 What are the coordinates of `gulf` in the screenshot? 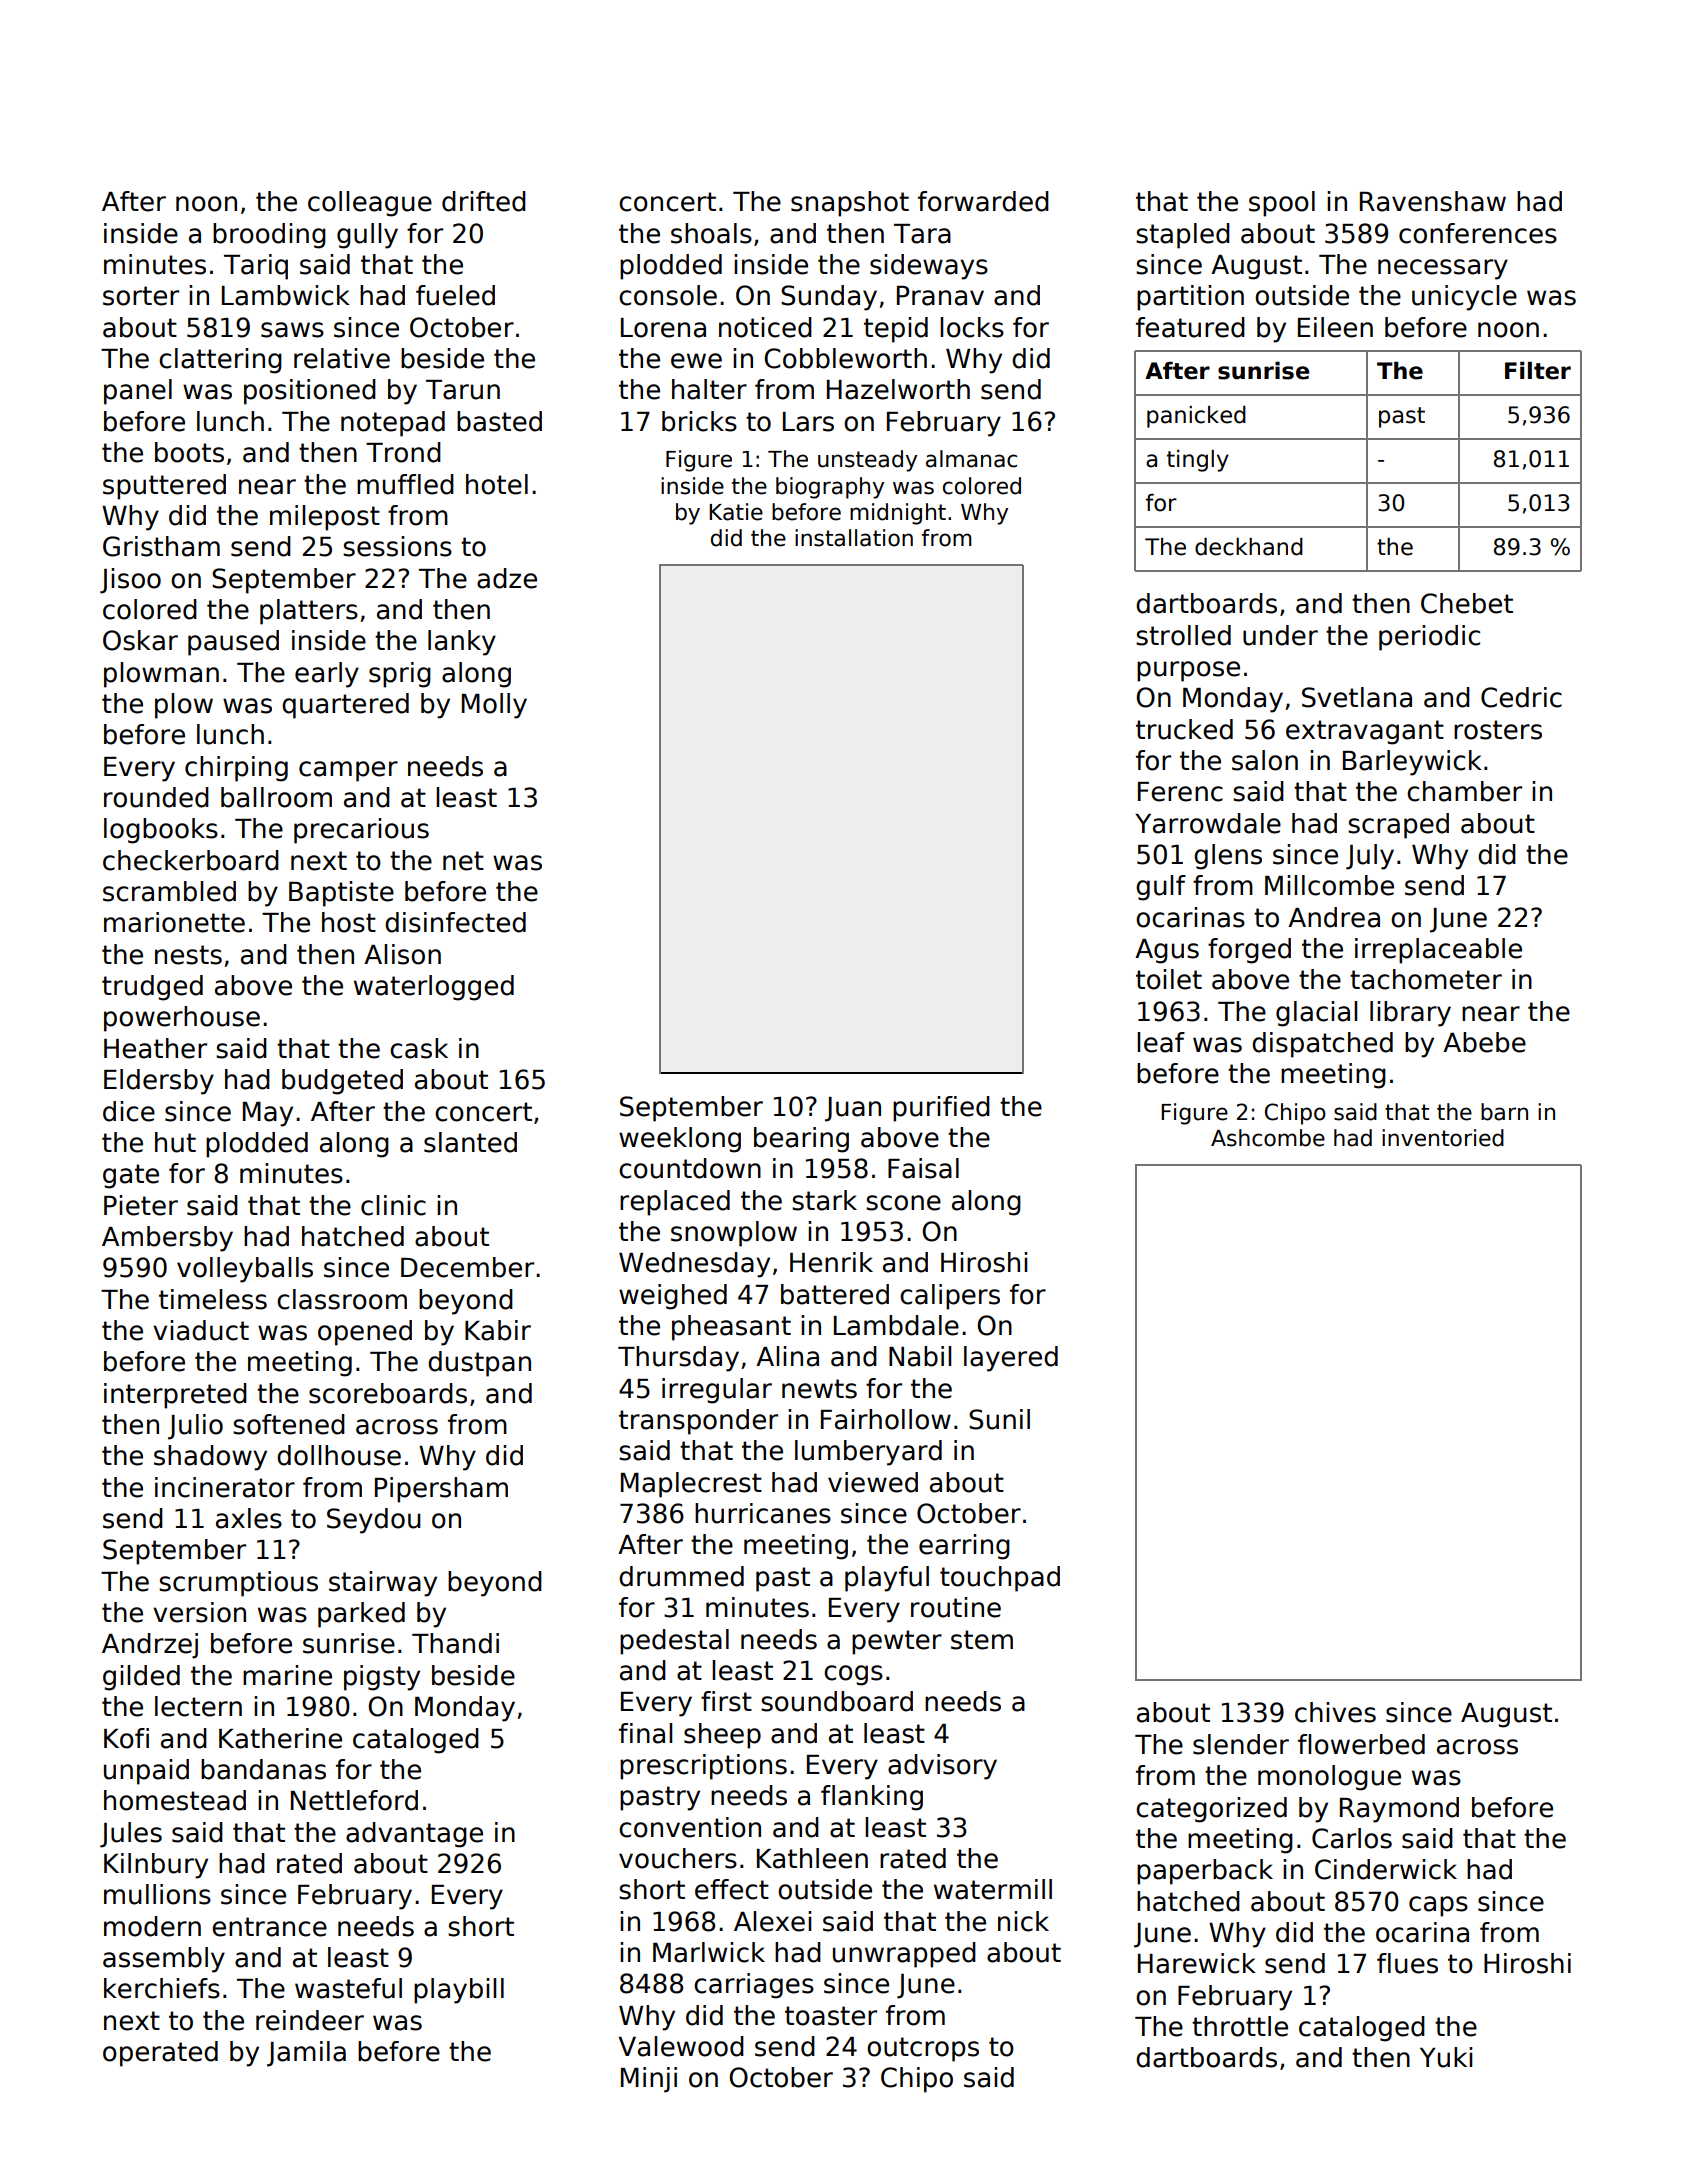 It's located at (1161, 888).
